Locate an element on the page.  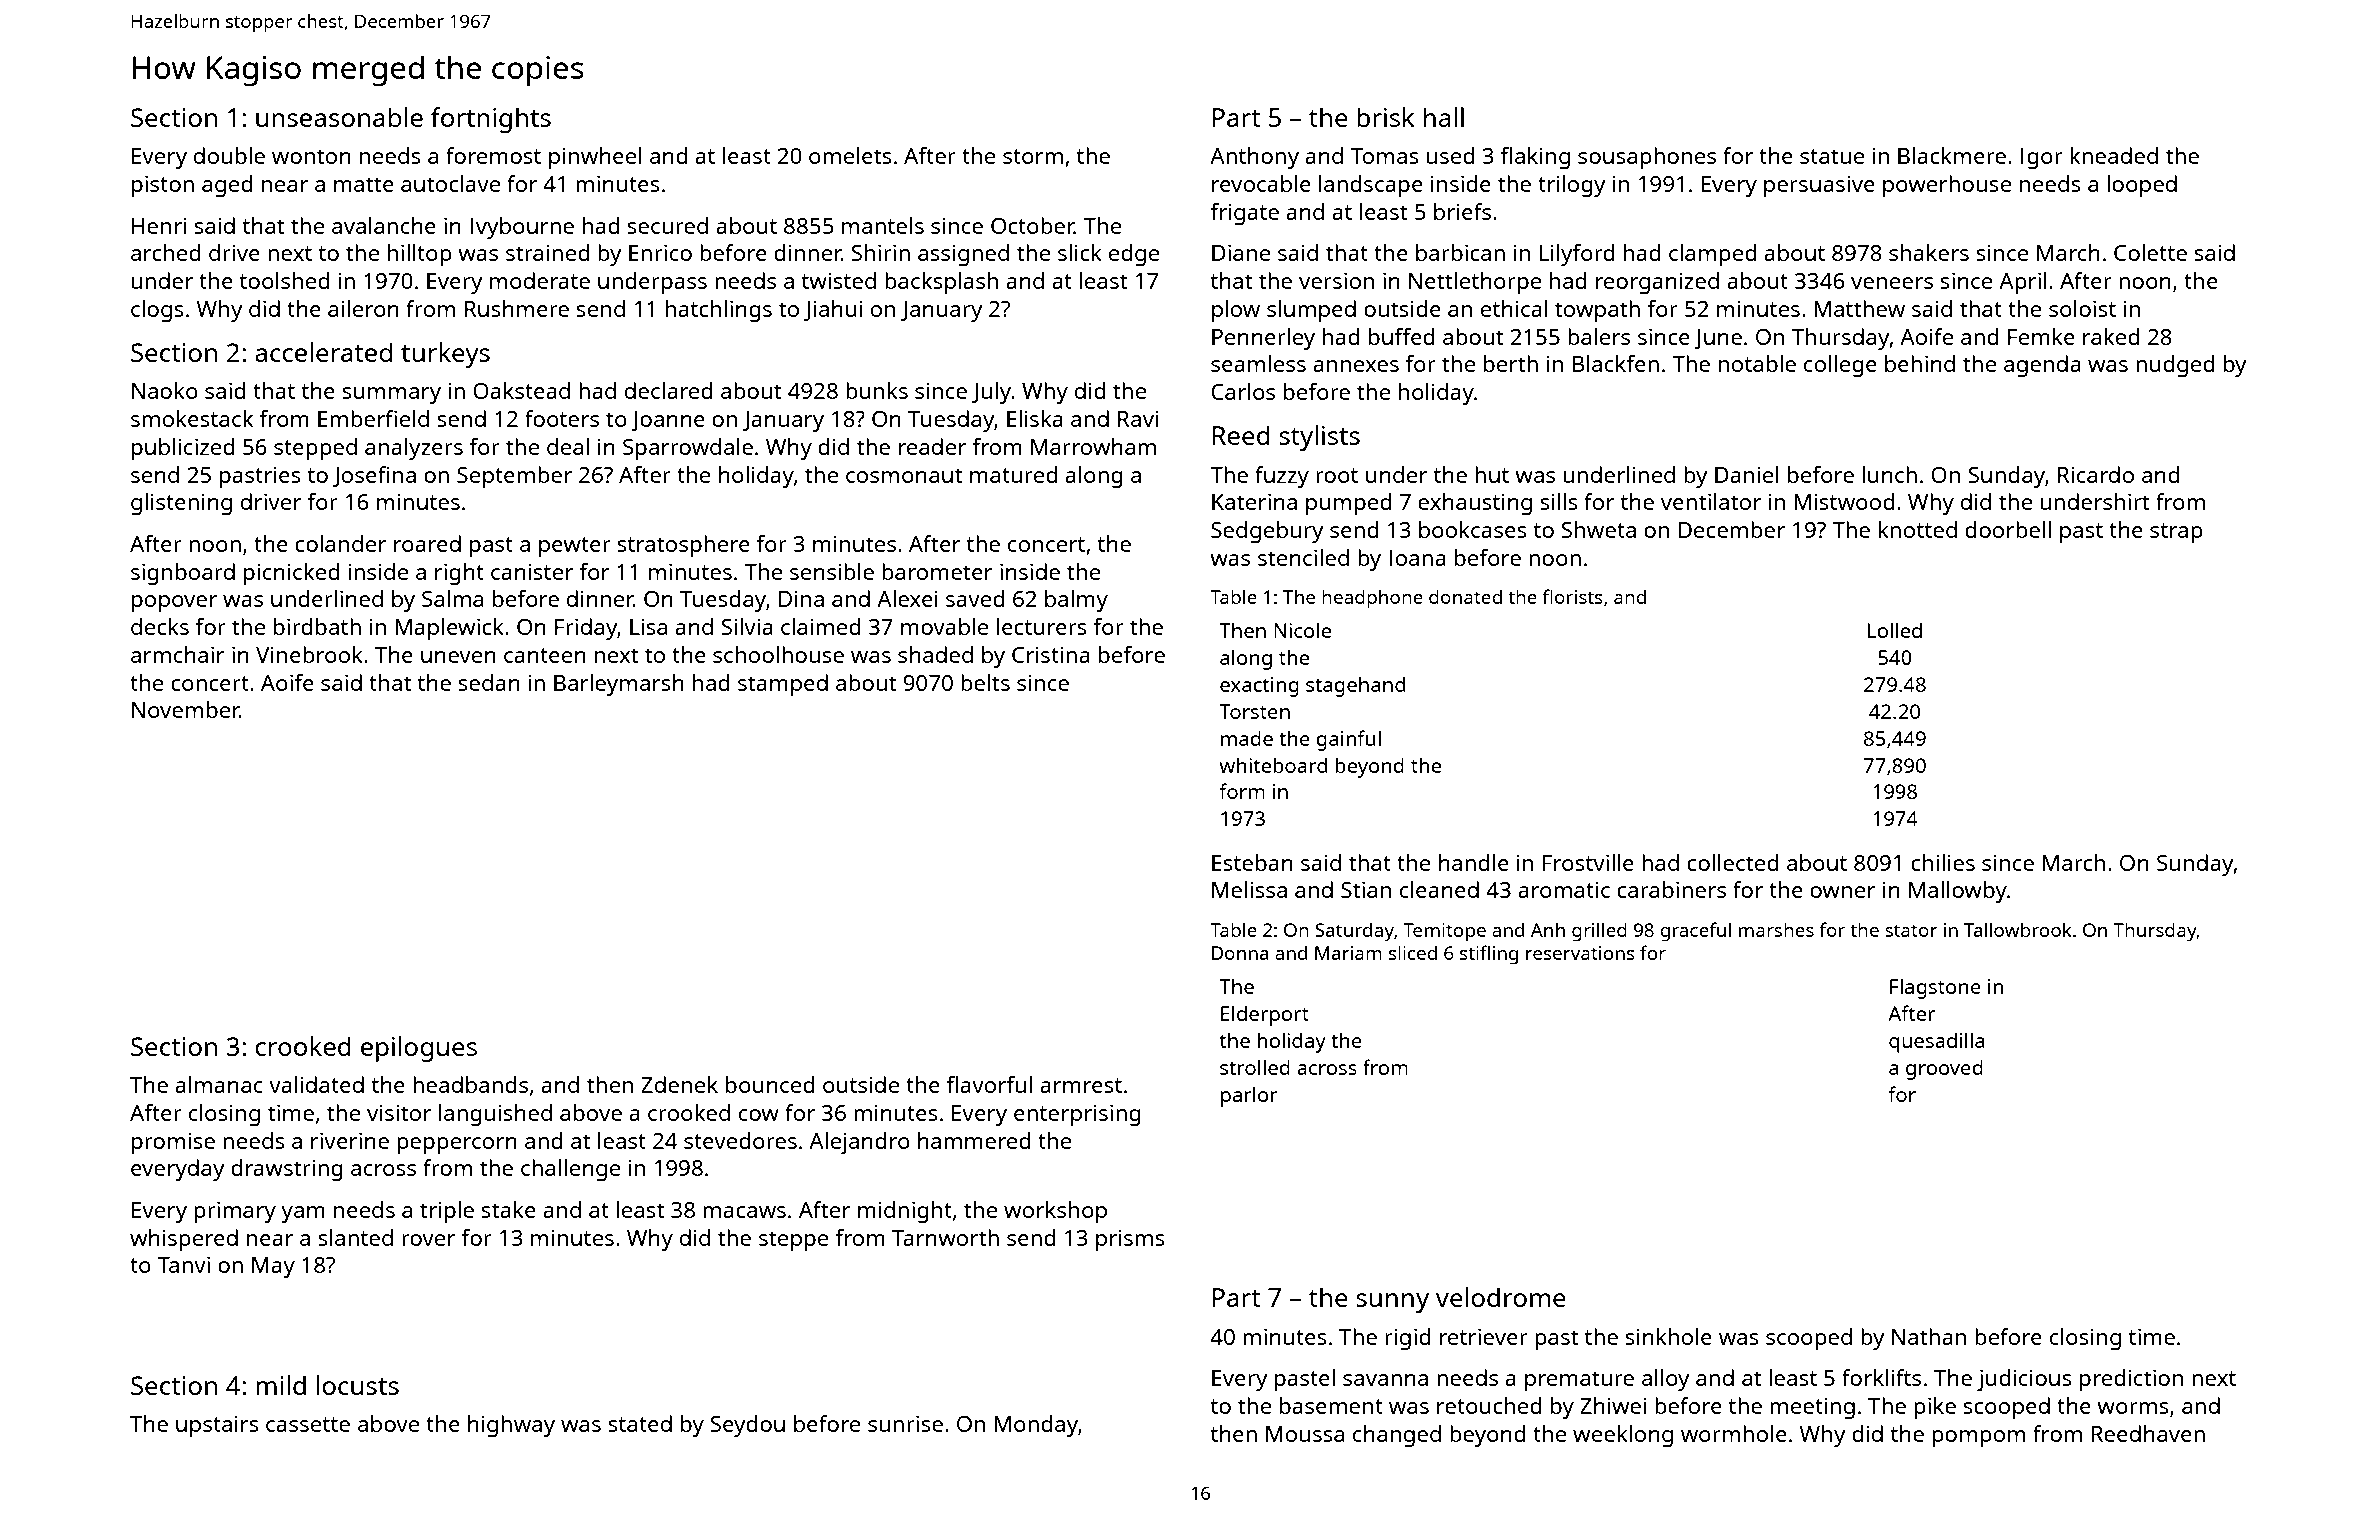
Zdenek is located at coordinates (679, 1084).
